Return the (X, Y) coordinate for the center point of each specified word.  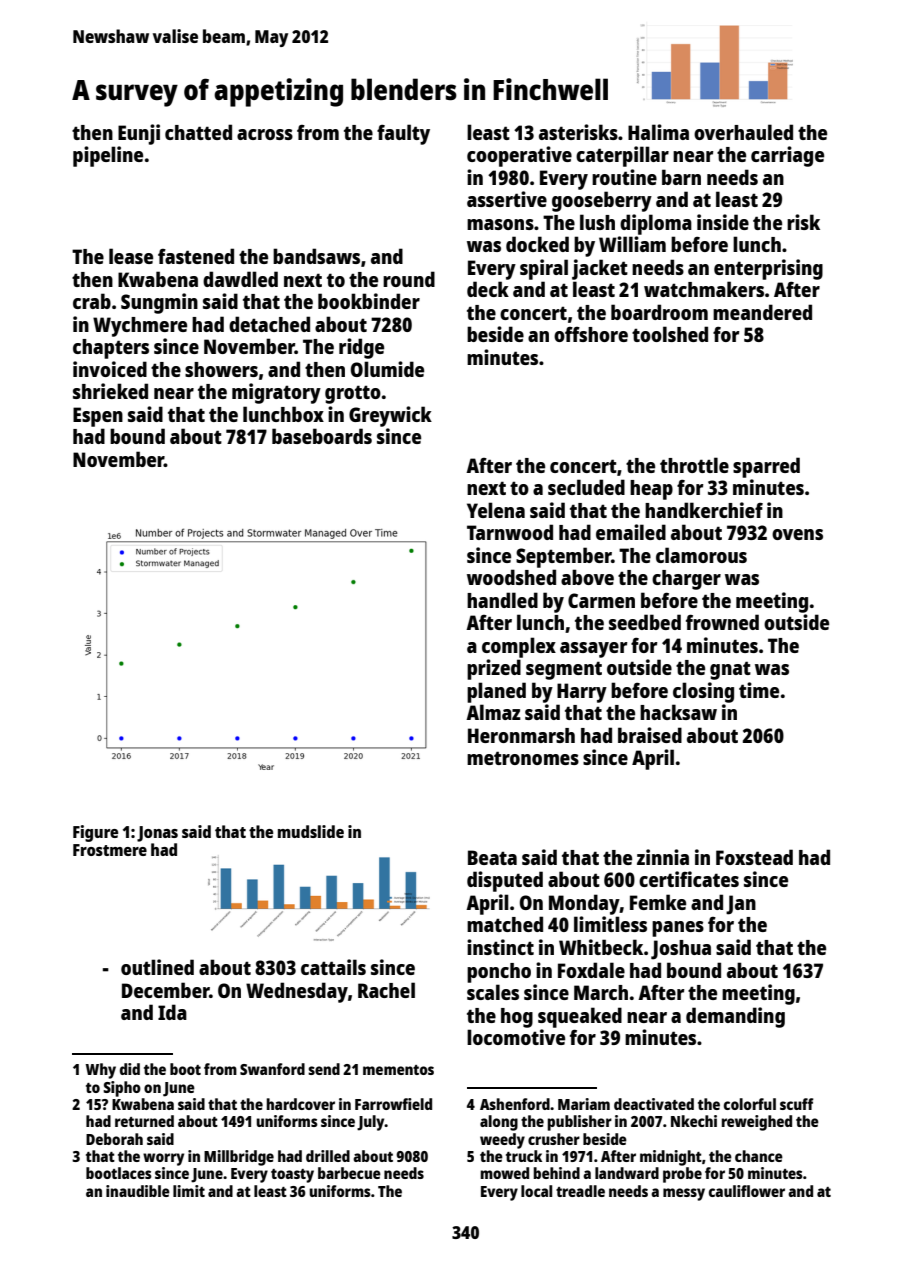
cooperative (519, 156)
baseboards (322, 436)
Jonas (157, 834)
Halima (658, 132)
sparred (766, 467)
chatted (198, 132)
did (130, 1069)
